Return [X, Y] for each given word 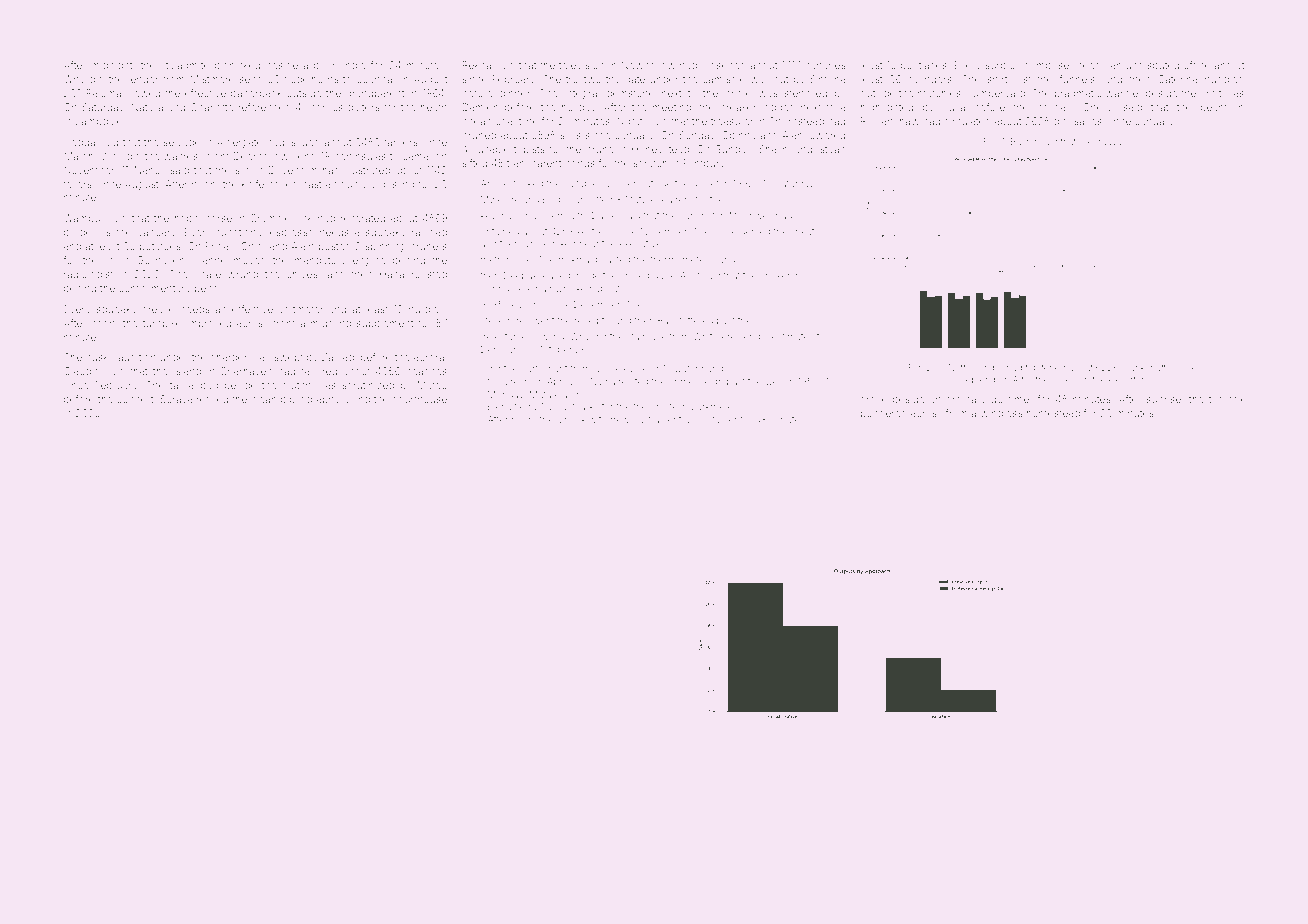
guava [1108, 143]
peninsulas [360, 157]
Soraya [176, 400]
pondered [884, 414]
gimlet [705, 184]
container [716, 419]
